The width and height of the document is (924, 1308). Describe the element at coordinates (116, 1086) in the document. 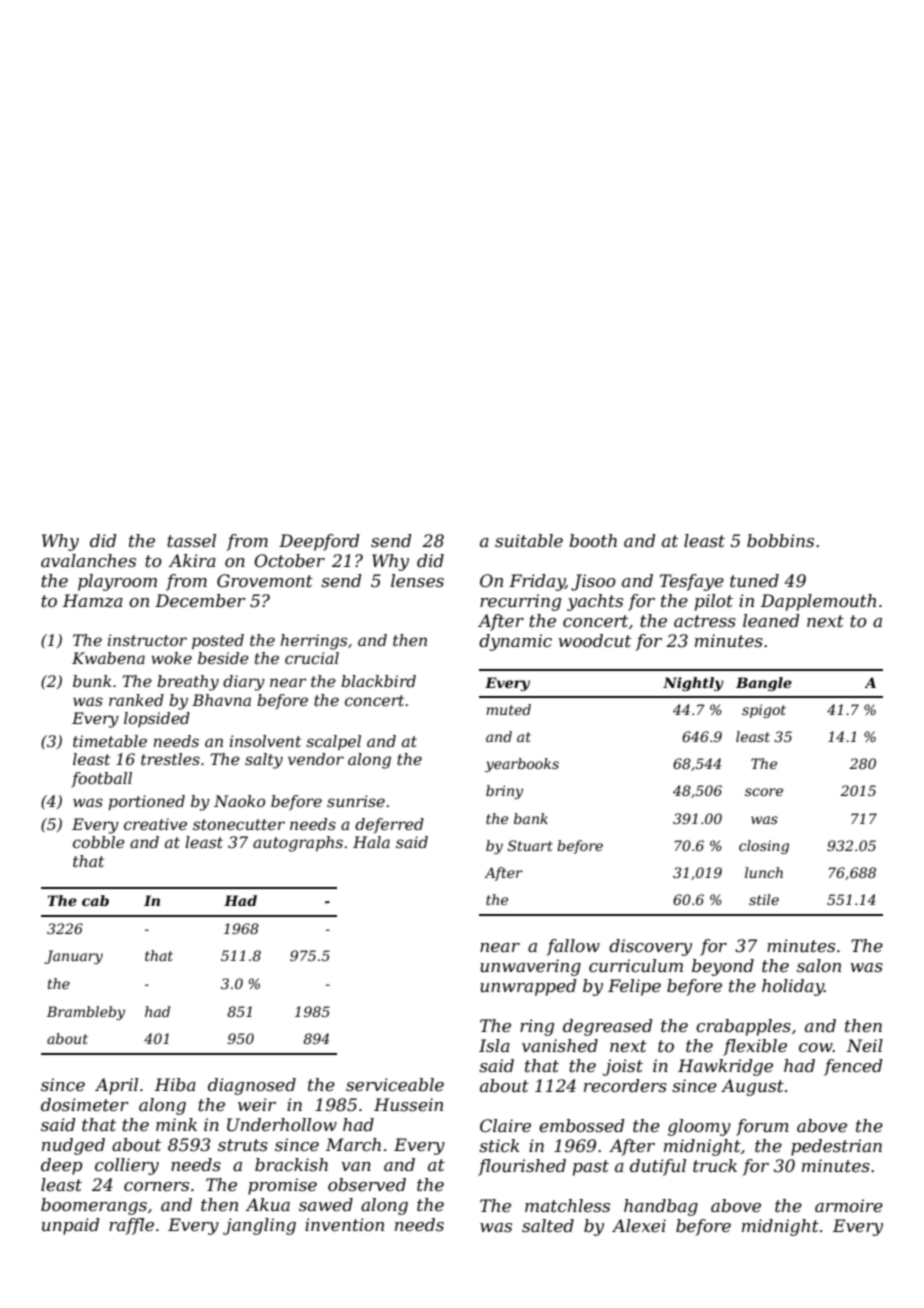

I see `April` at that location.
